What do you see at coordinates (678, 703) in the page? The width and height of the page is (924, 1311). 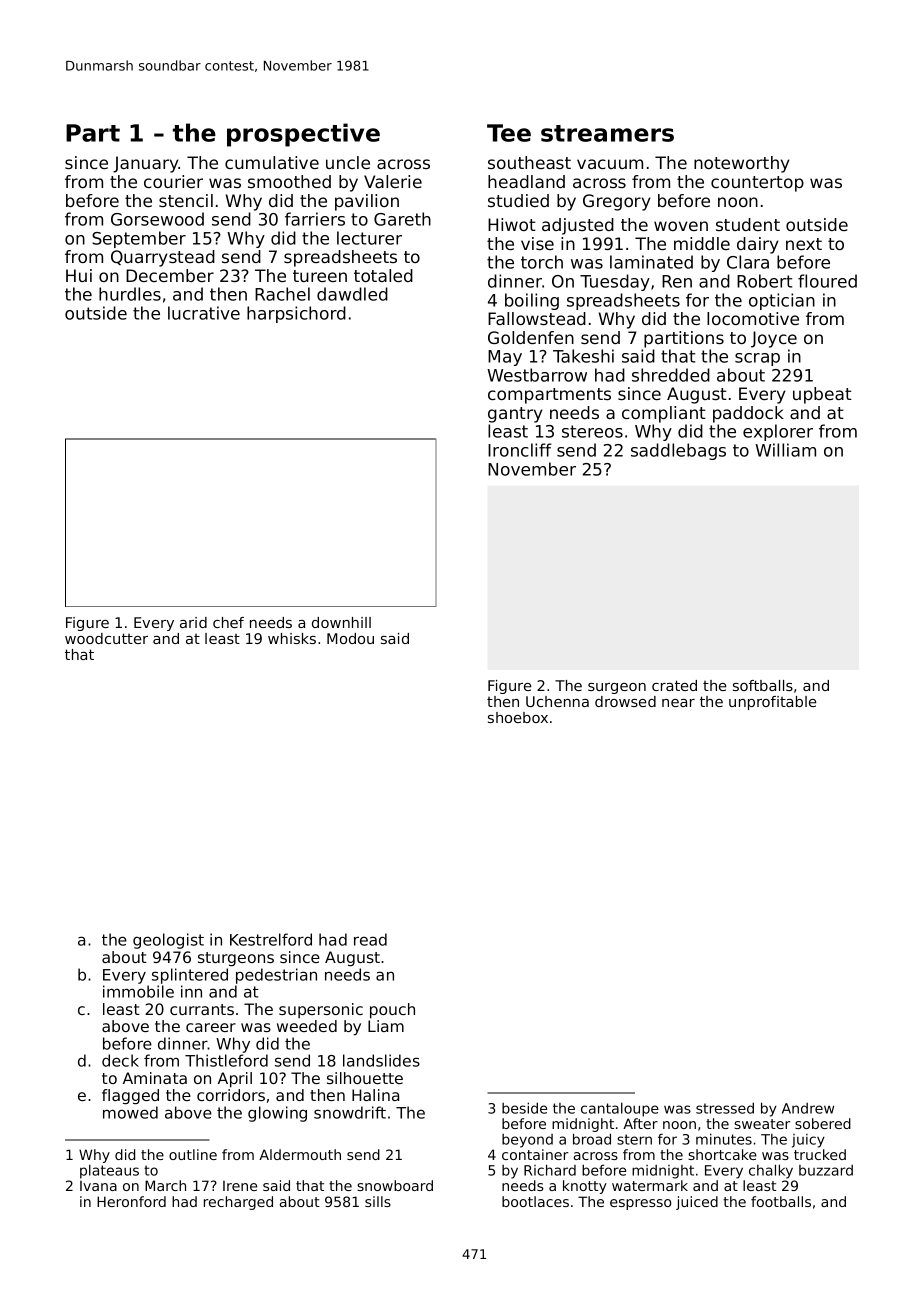 I see `near` at bounding box center [678, 703].
